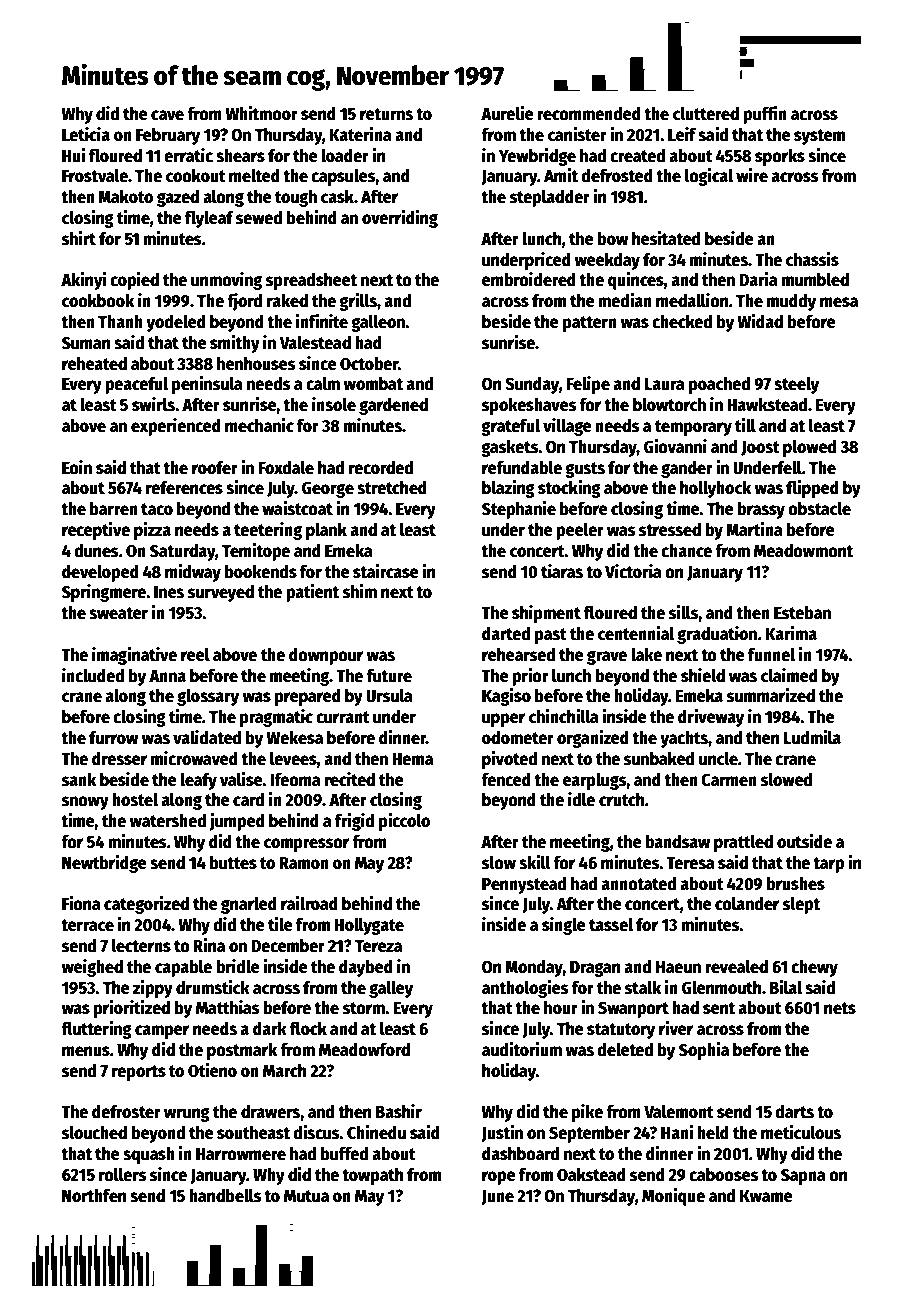 Image resolution: width=924 pixels, height=1308 pixels. I want to click on defrosted, so click(617, 176).
